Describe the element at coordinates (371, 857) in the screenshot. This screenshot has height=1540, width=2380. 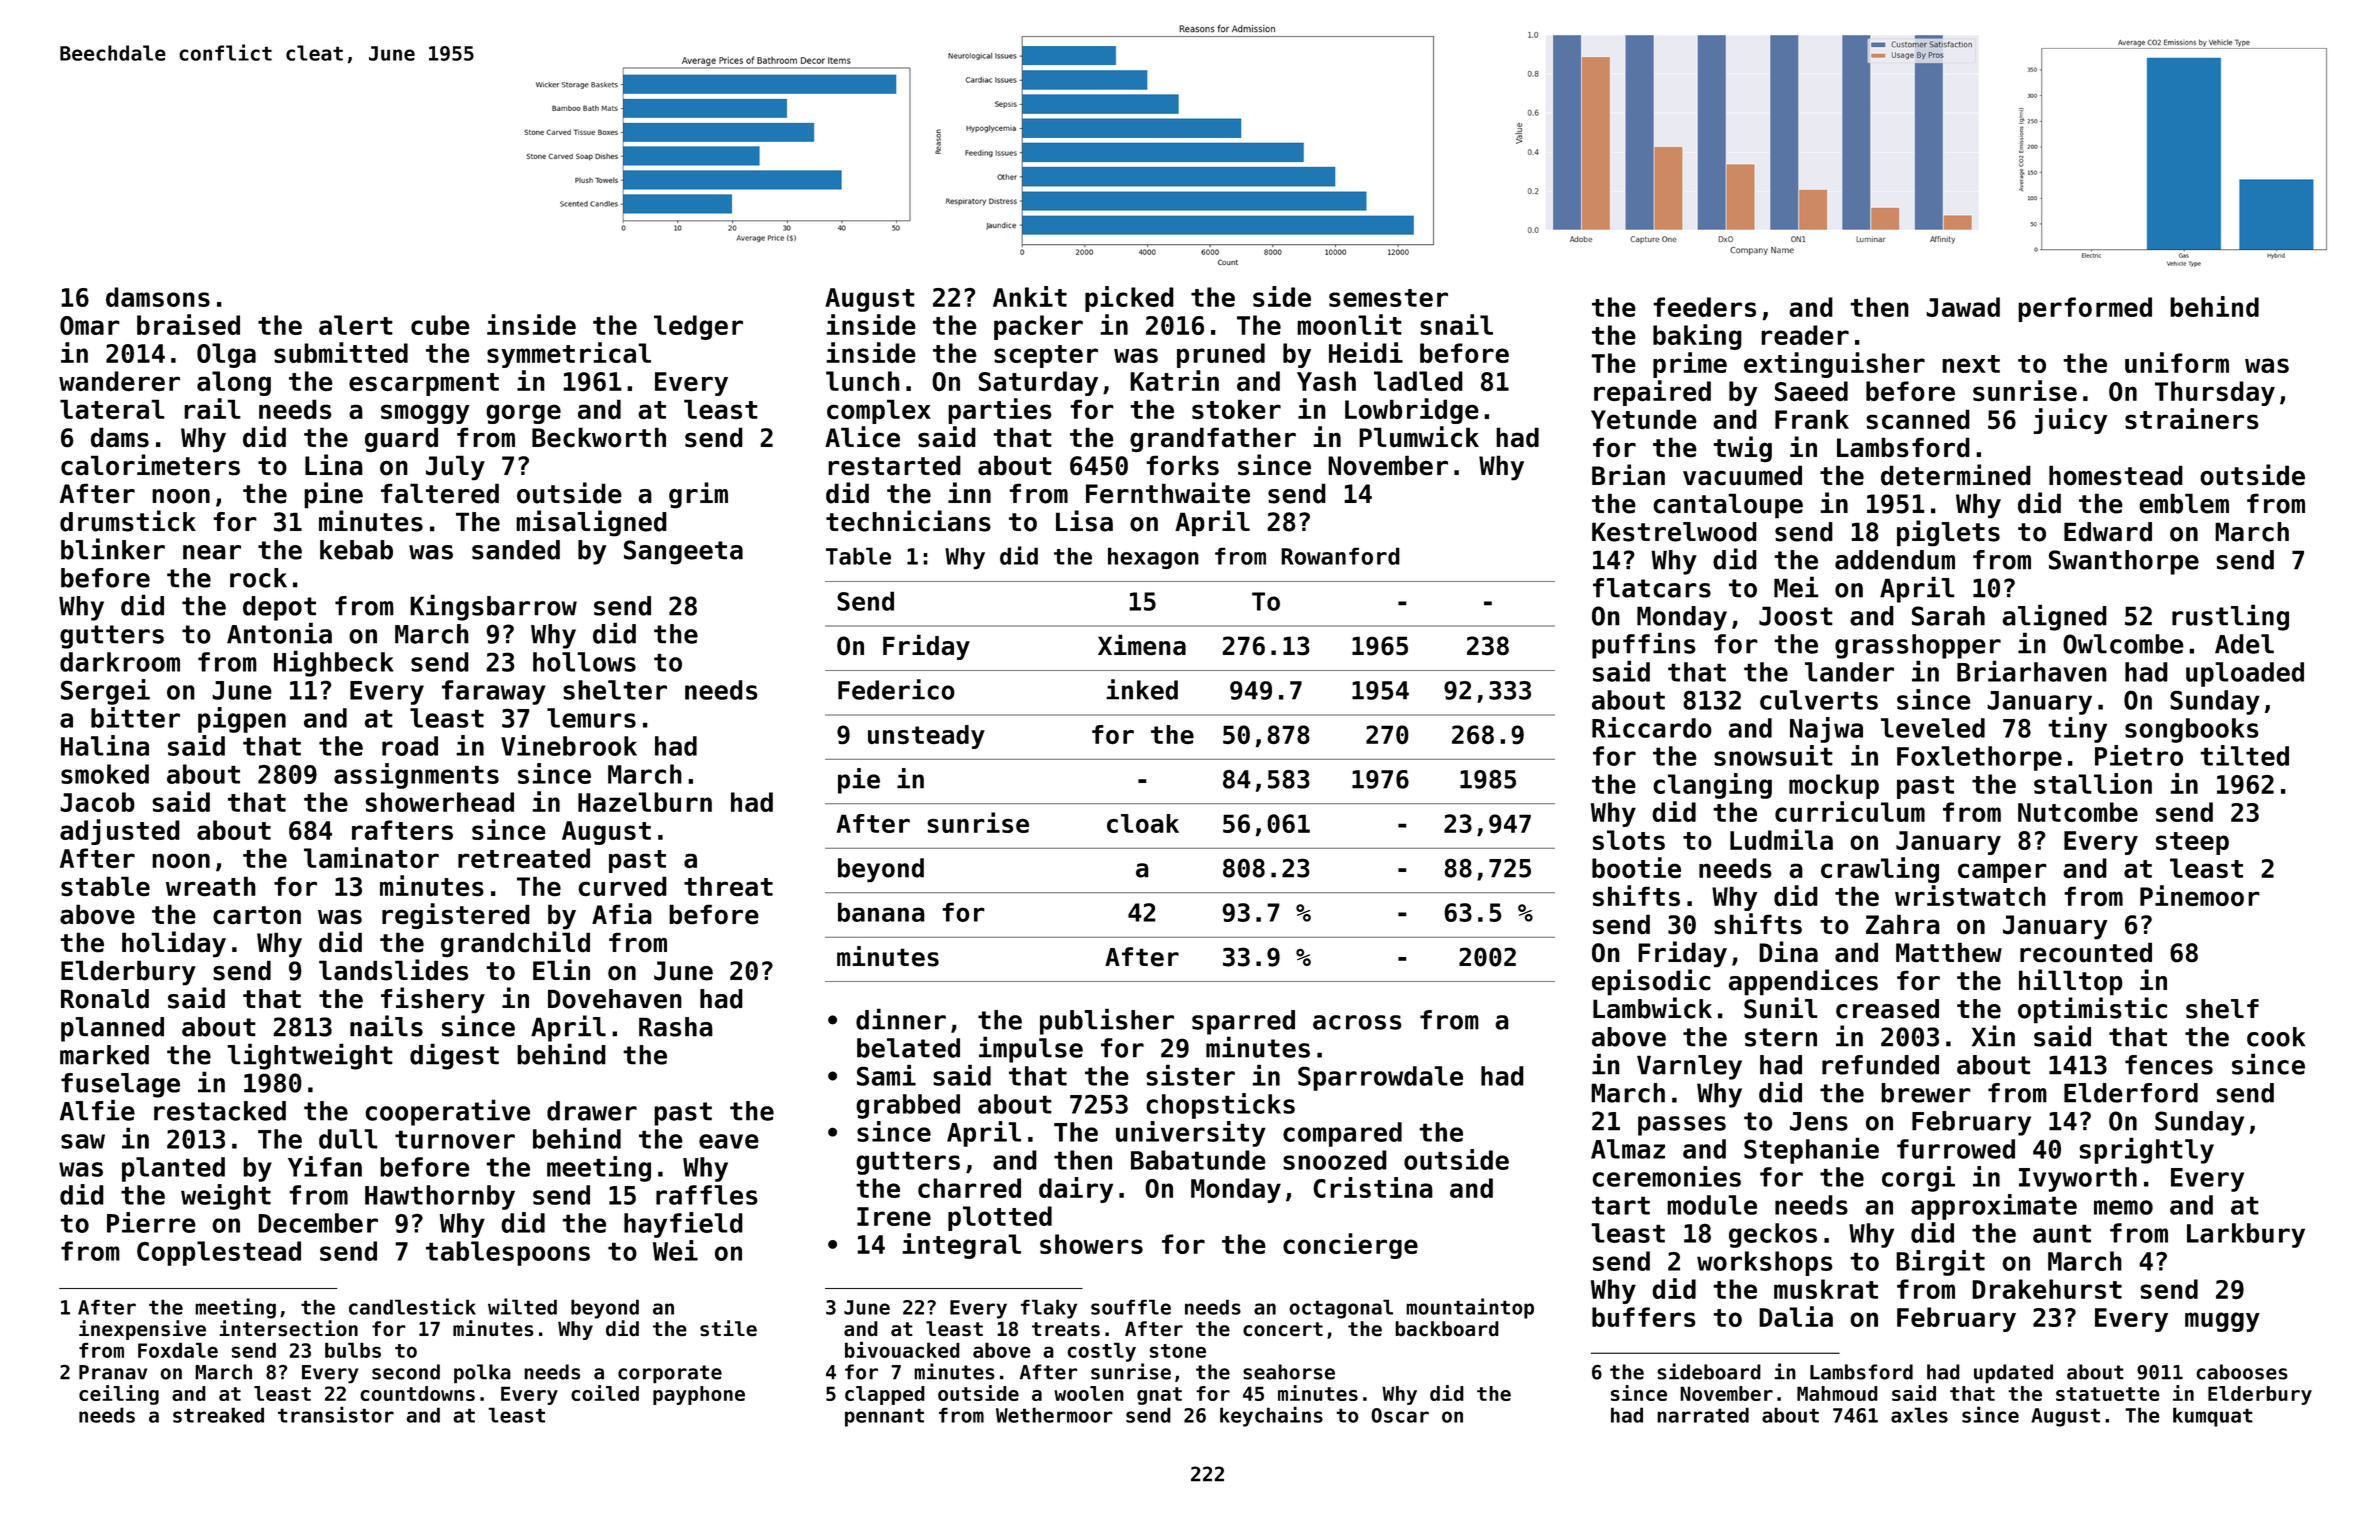
I see `laminator` at that location.
